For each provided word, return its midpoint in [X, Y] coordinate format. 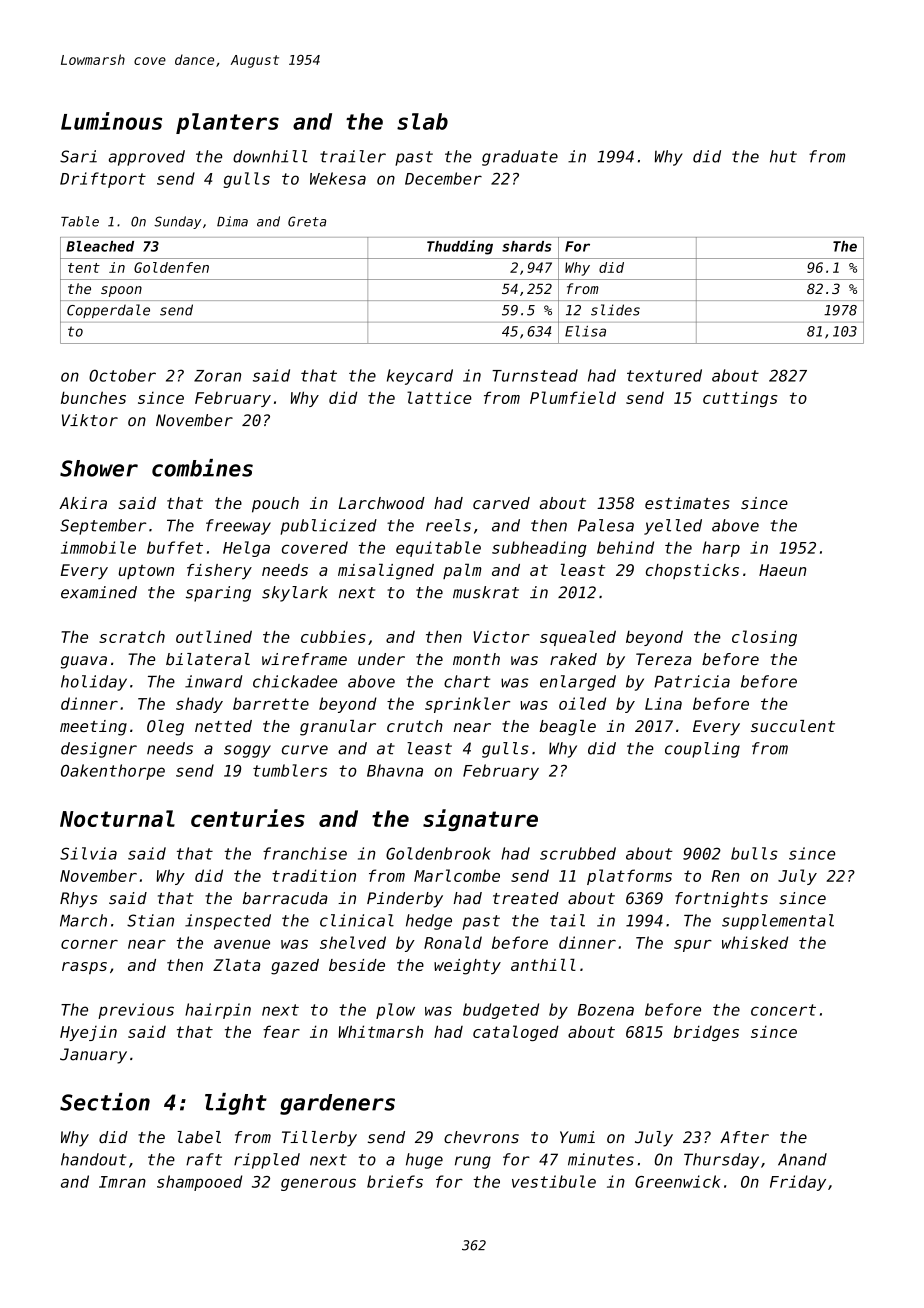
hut [783, 156]
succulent [793, 726]
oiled [582, 703]
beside [357, 965]
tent [84, 268]
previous [136, 1011]
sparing [218, 594]
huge [424, 1161]
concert [783, 1010]
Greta [307, 221]
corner [89, 944]
